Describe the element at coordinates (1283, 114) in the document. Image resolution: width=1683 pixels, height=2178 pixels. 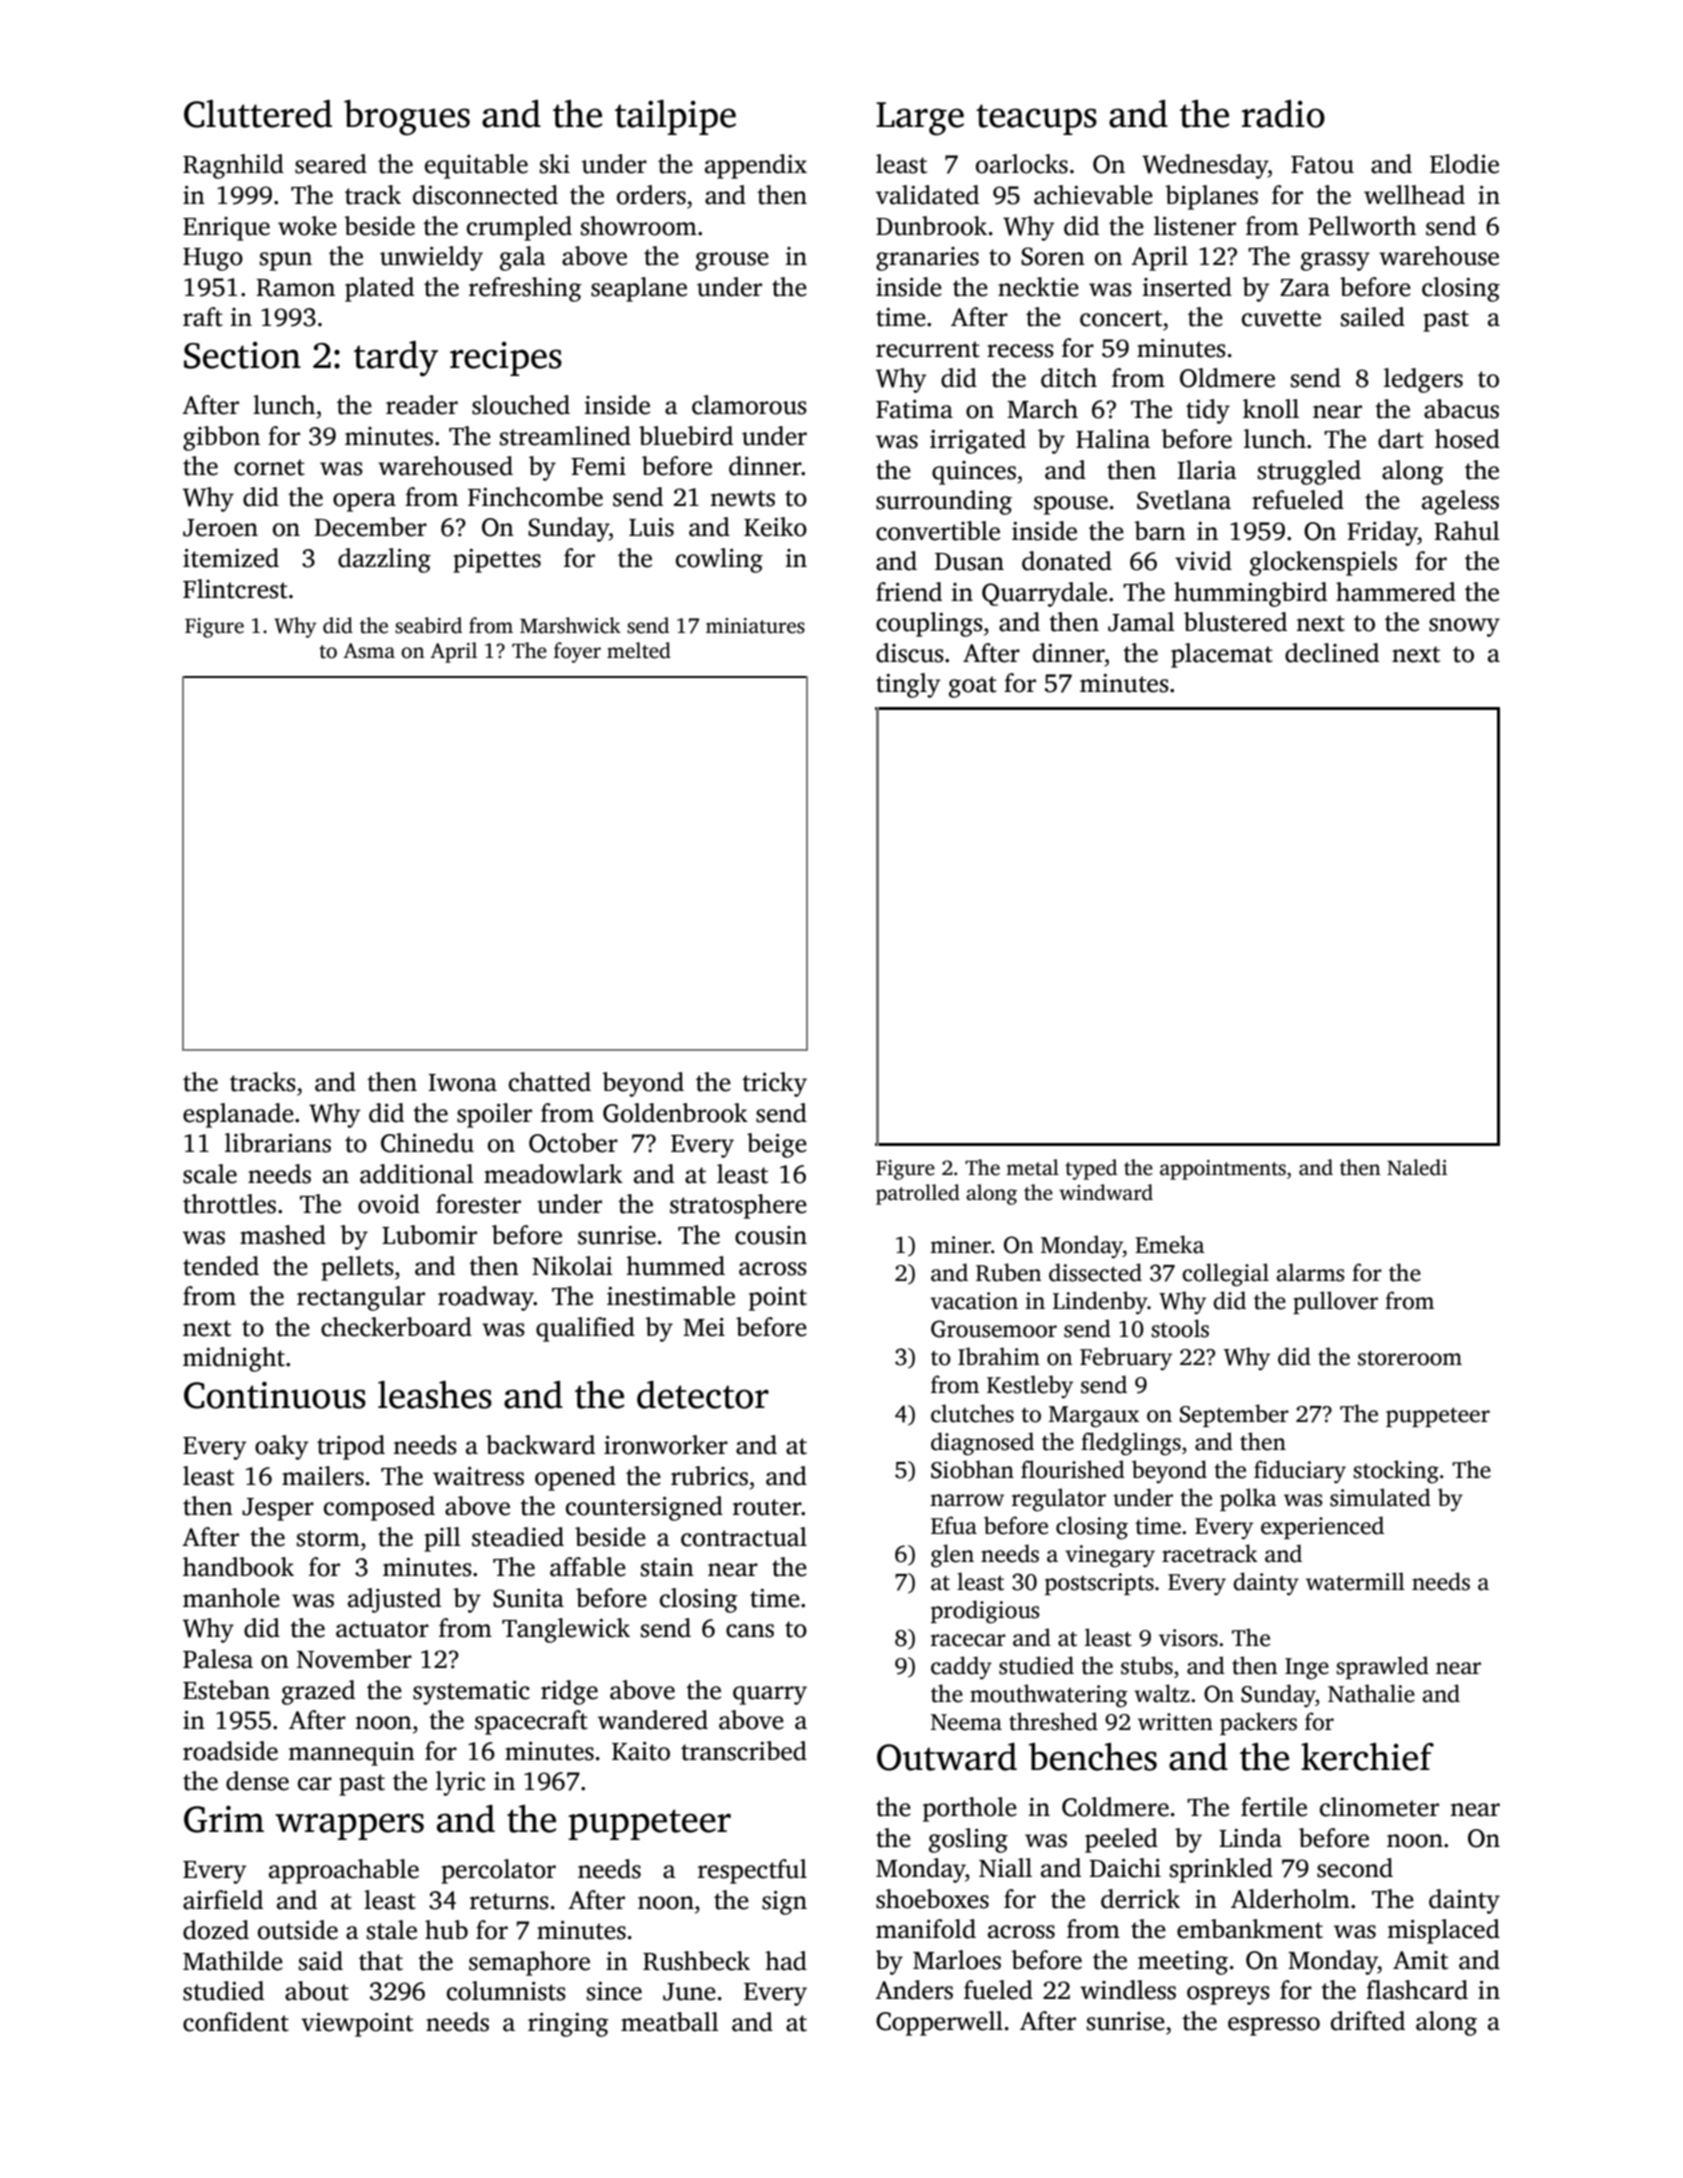
I see `radio` at that location.
